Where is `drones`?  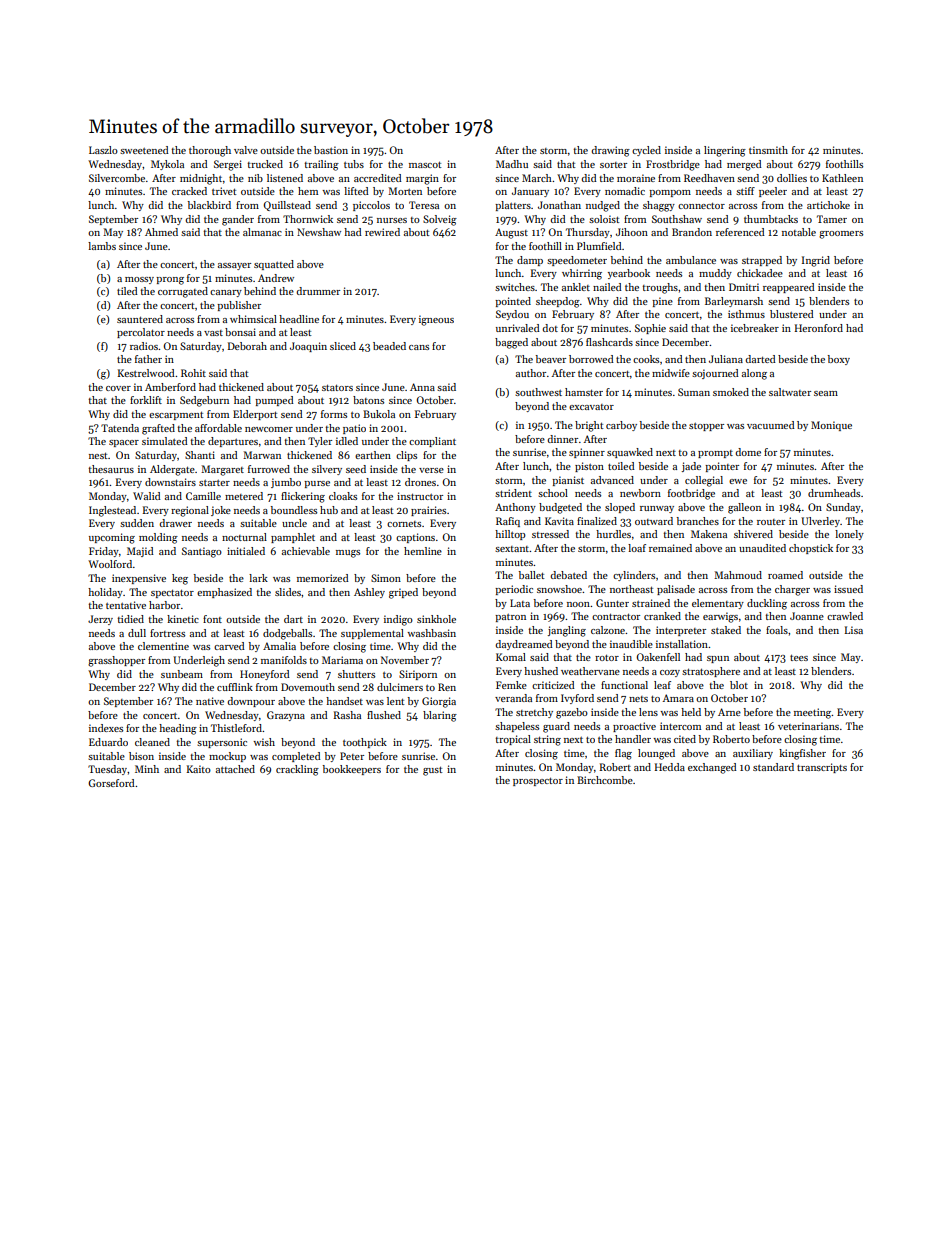
drones is located at coordinates (420, 482).
